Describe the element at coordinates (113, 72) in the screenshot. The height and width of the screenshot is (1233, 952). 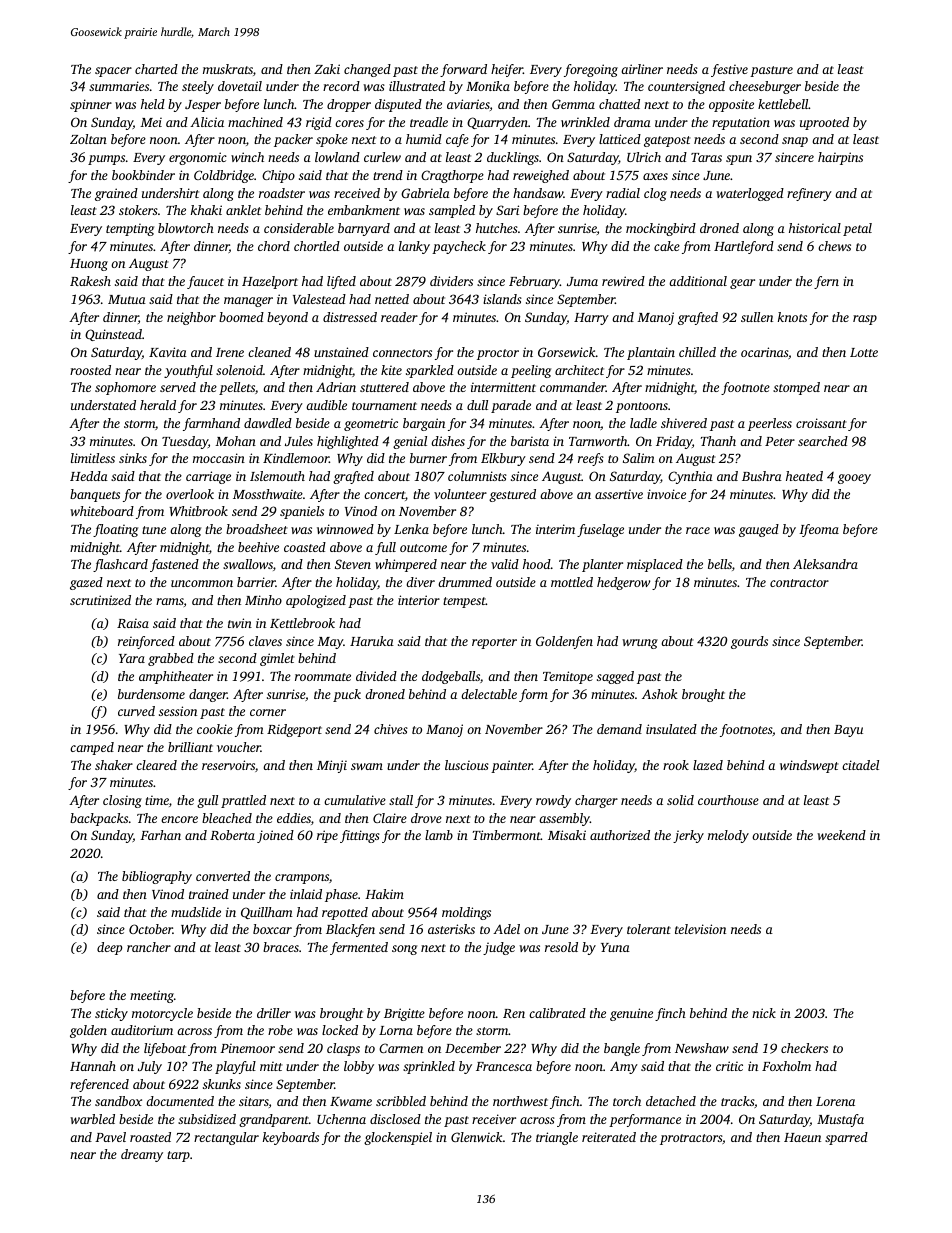
I see `spacer` at that location.
